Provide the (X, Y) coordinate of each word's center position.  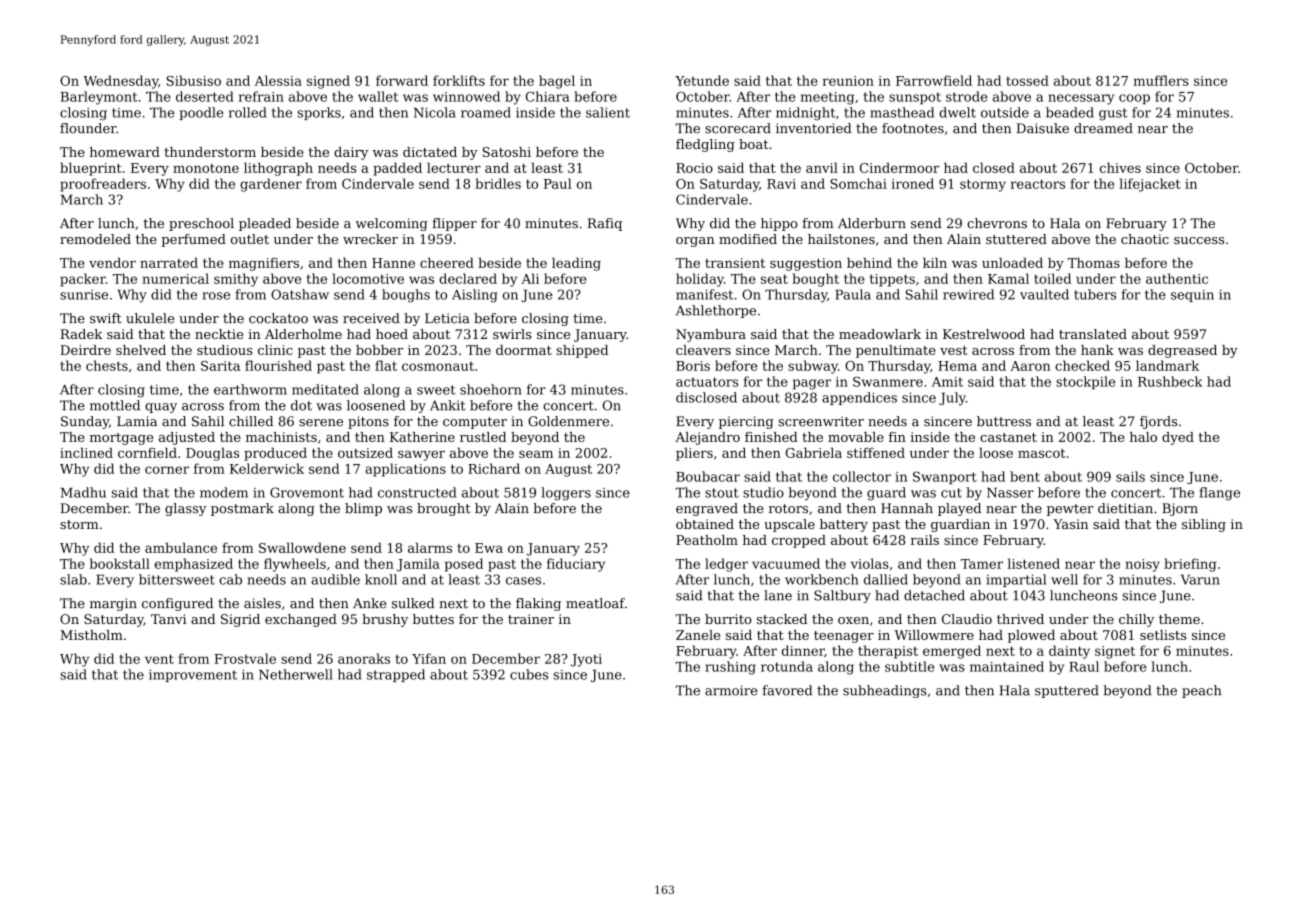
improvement (193, 675)
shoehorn (490, 389)
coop (1134, 99)
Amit (947, 382)
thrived (1020, 619)
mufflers (1161, 80)
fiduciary (576, 565)
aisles (262, 603)
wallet (378, 96)
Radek (81, 334)
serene (321, 423)
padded (397, 169)
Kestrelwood (984, 334)
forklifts (459, 80)
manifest (704, 294)
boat (753, 144)
